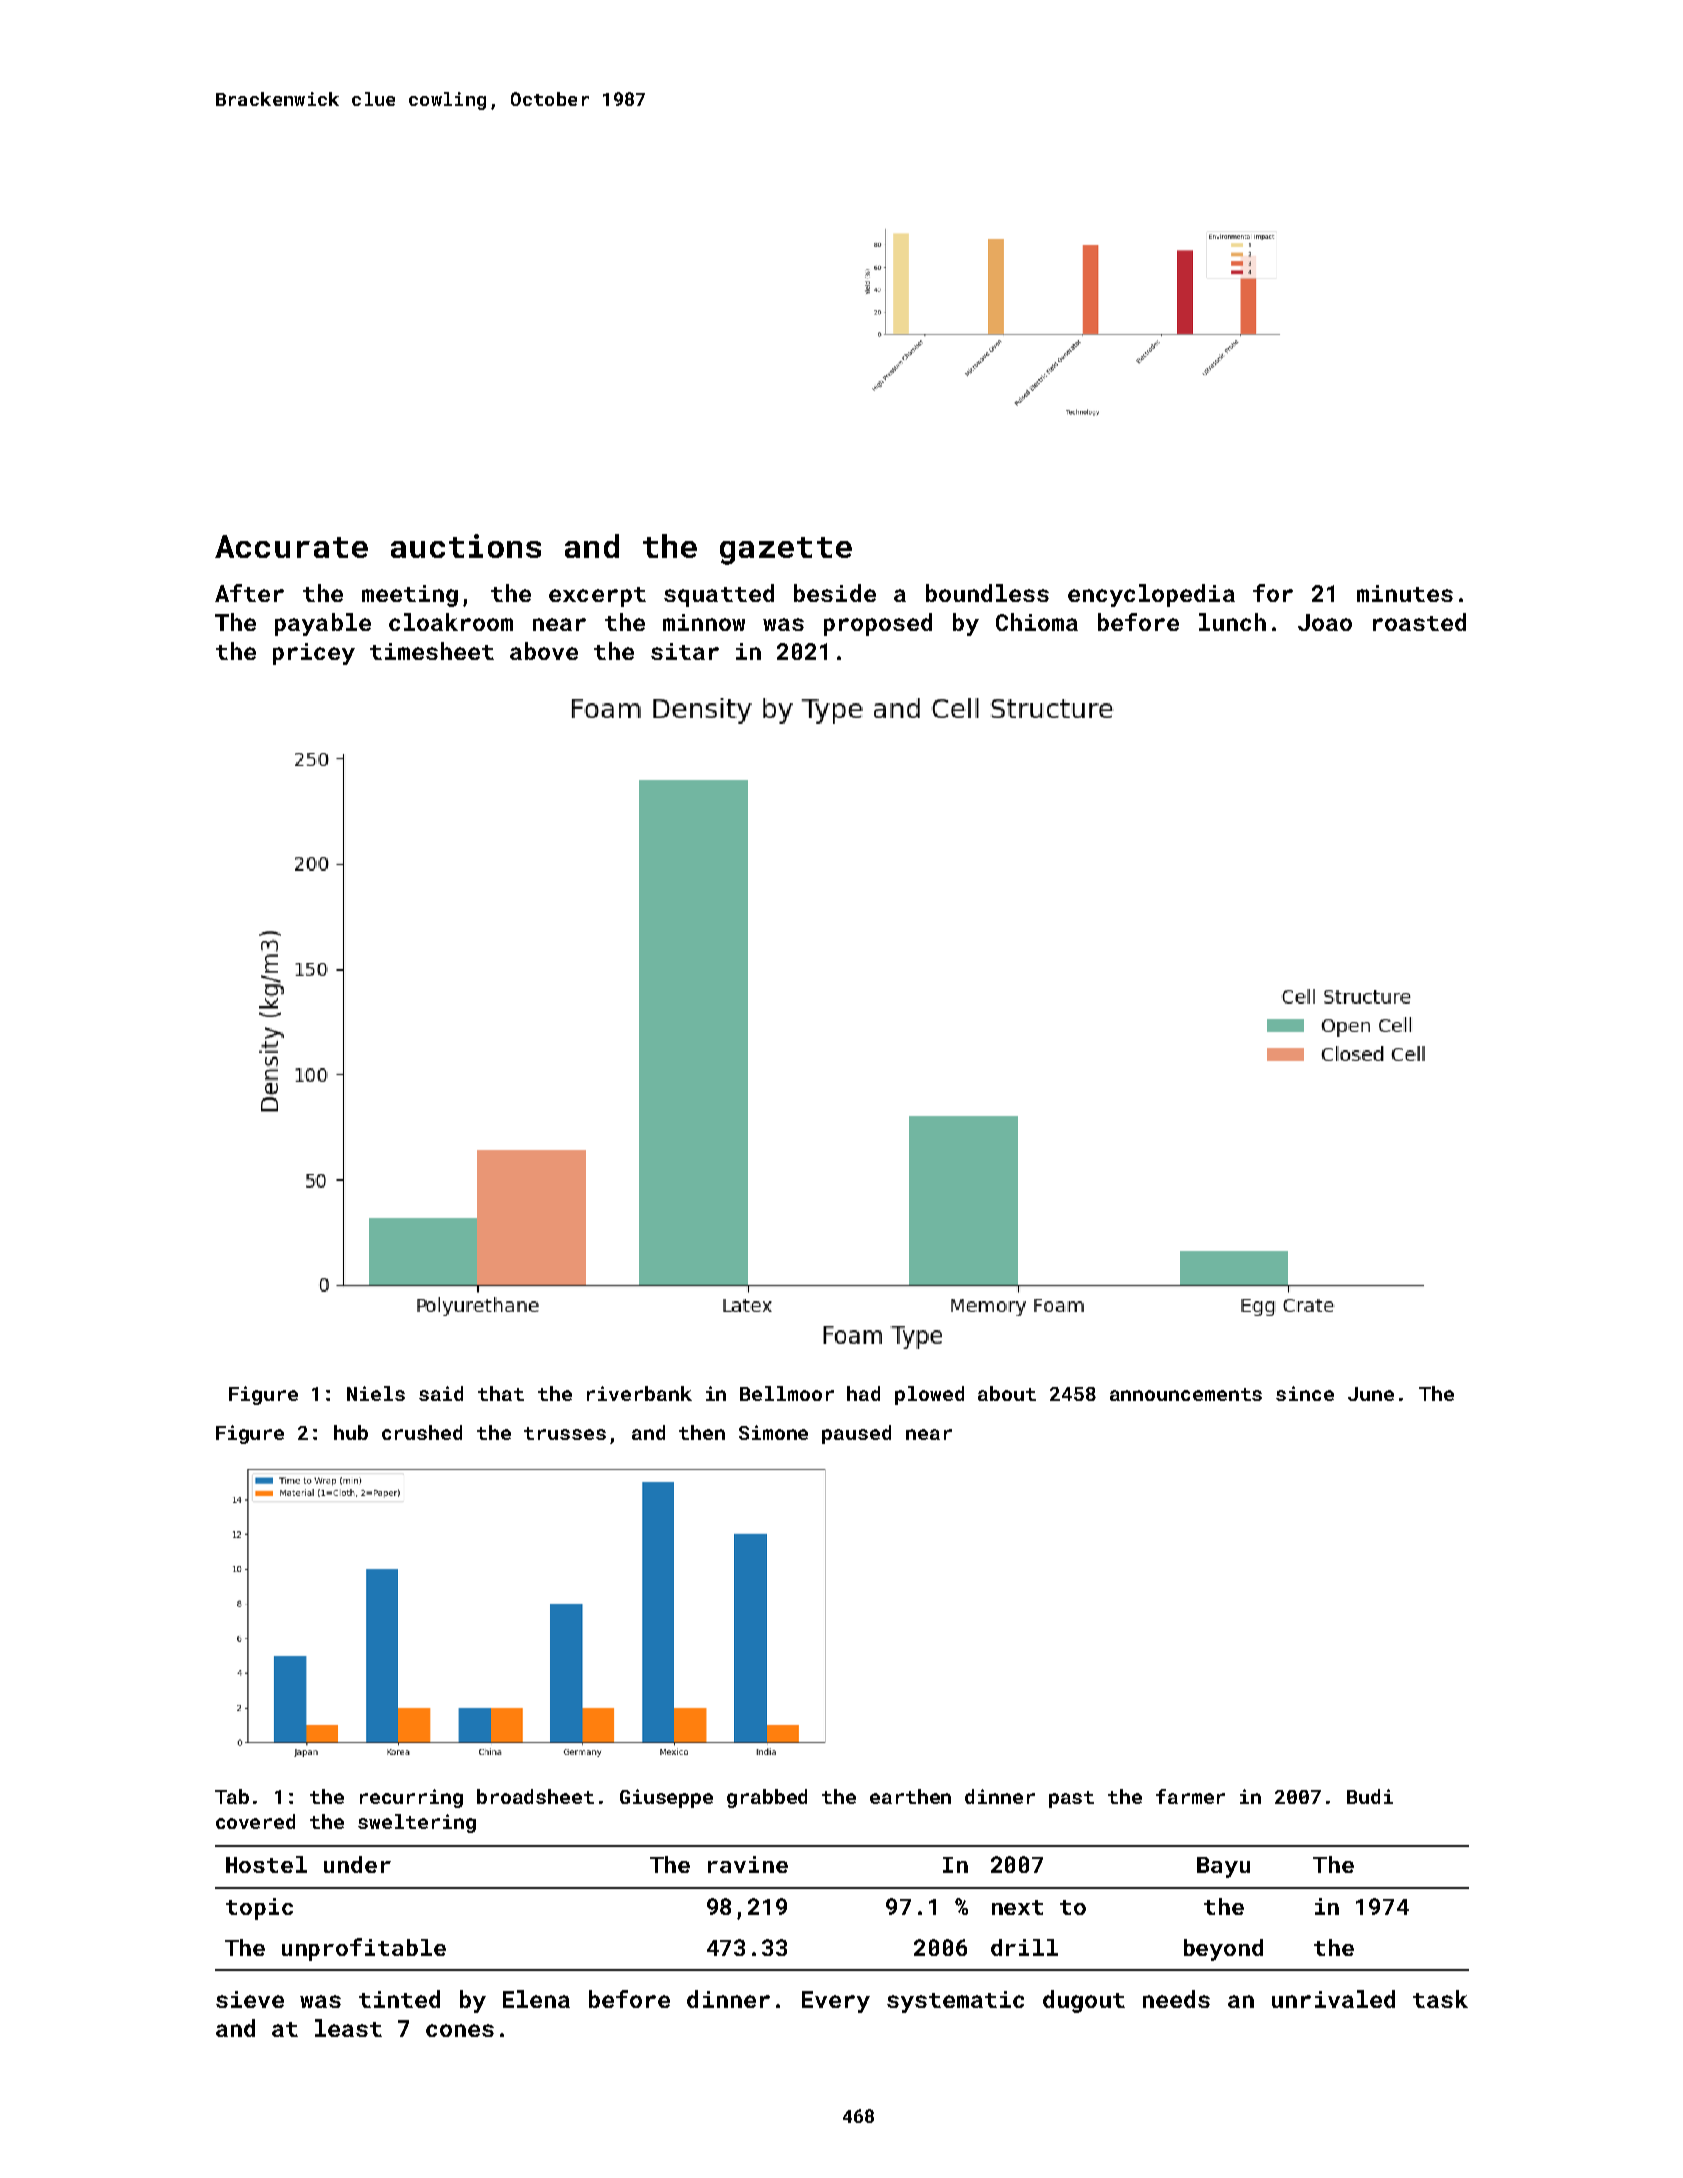  I want to click on paused, so click(856, 1434).
